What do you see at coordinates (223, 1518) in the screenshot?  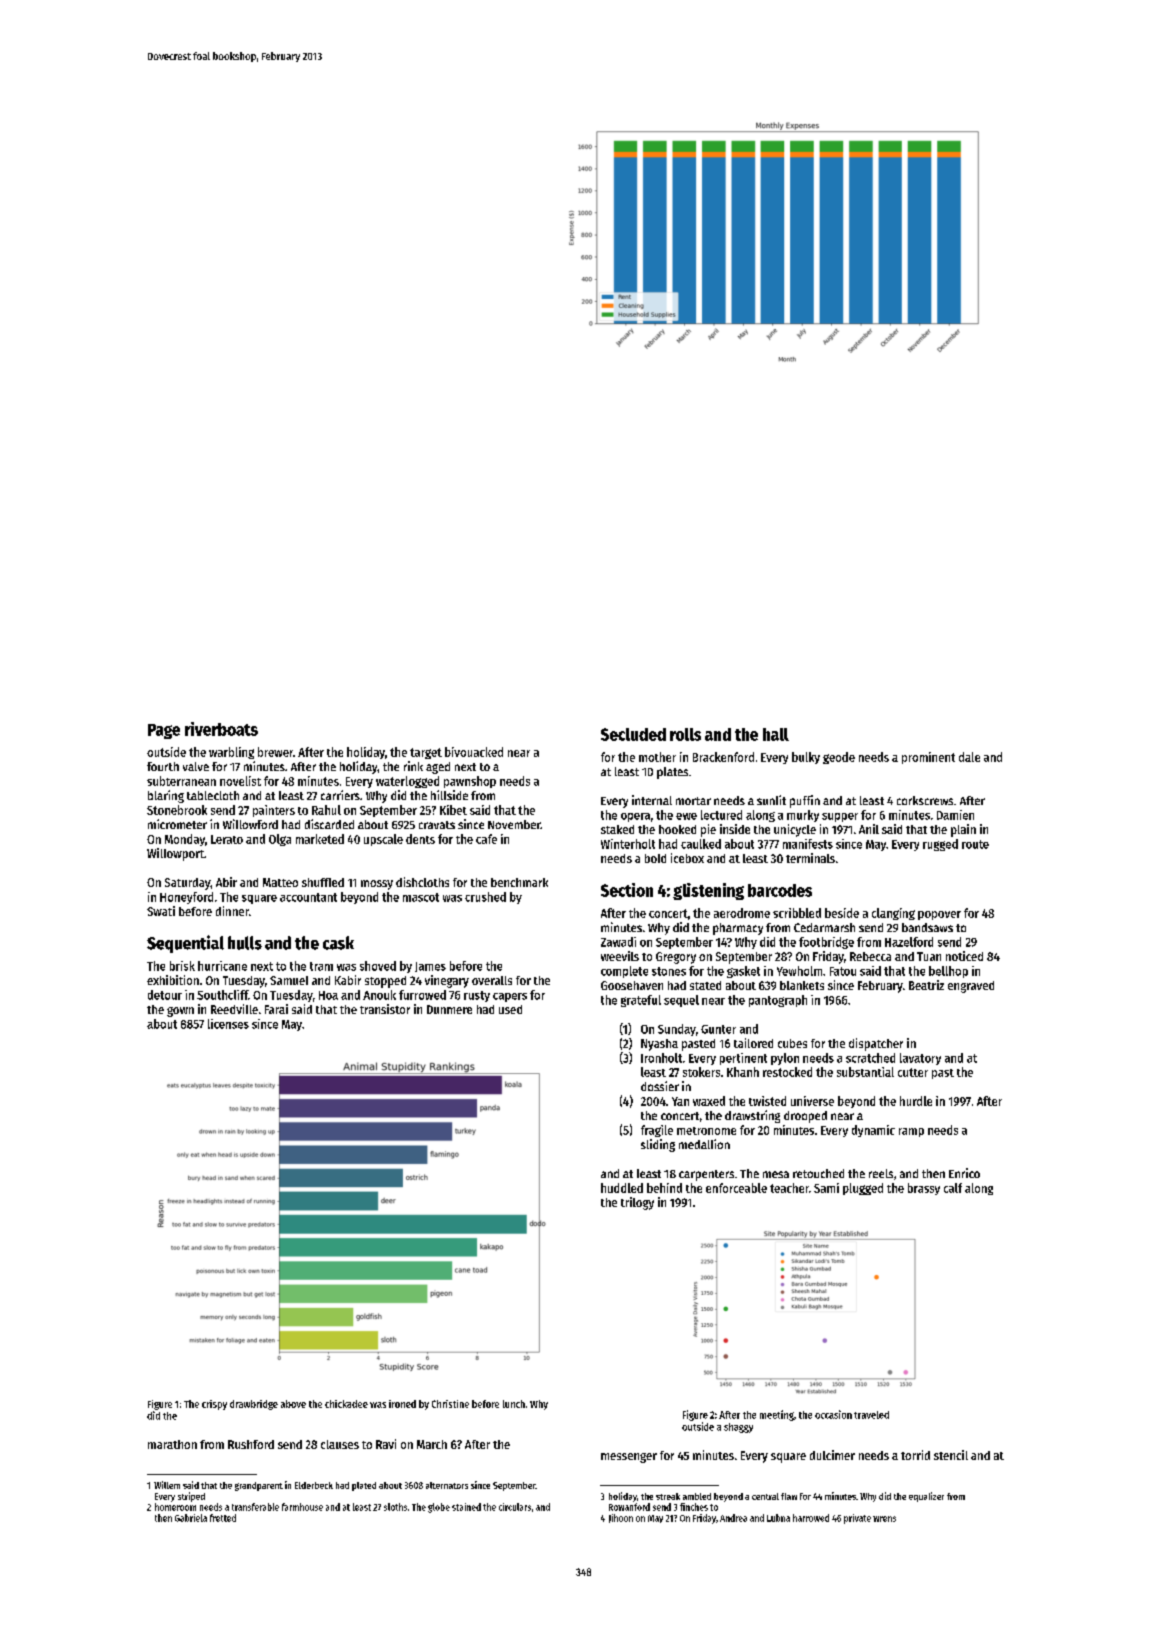 I see `fretted` at bounding box center [223, 1518].
